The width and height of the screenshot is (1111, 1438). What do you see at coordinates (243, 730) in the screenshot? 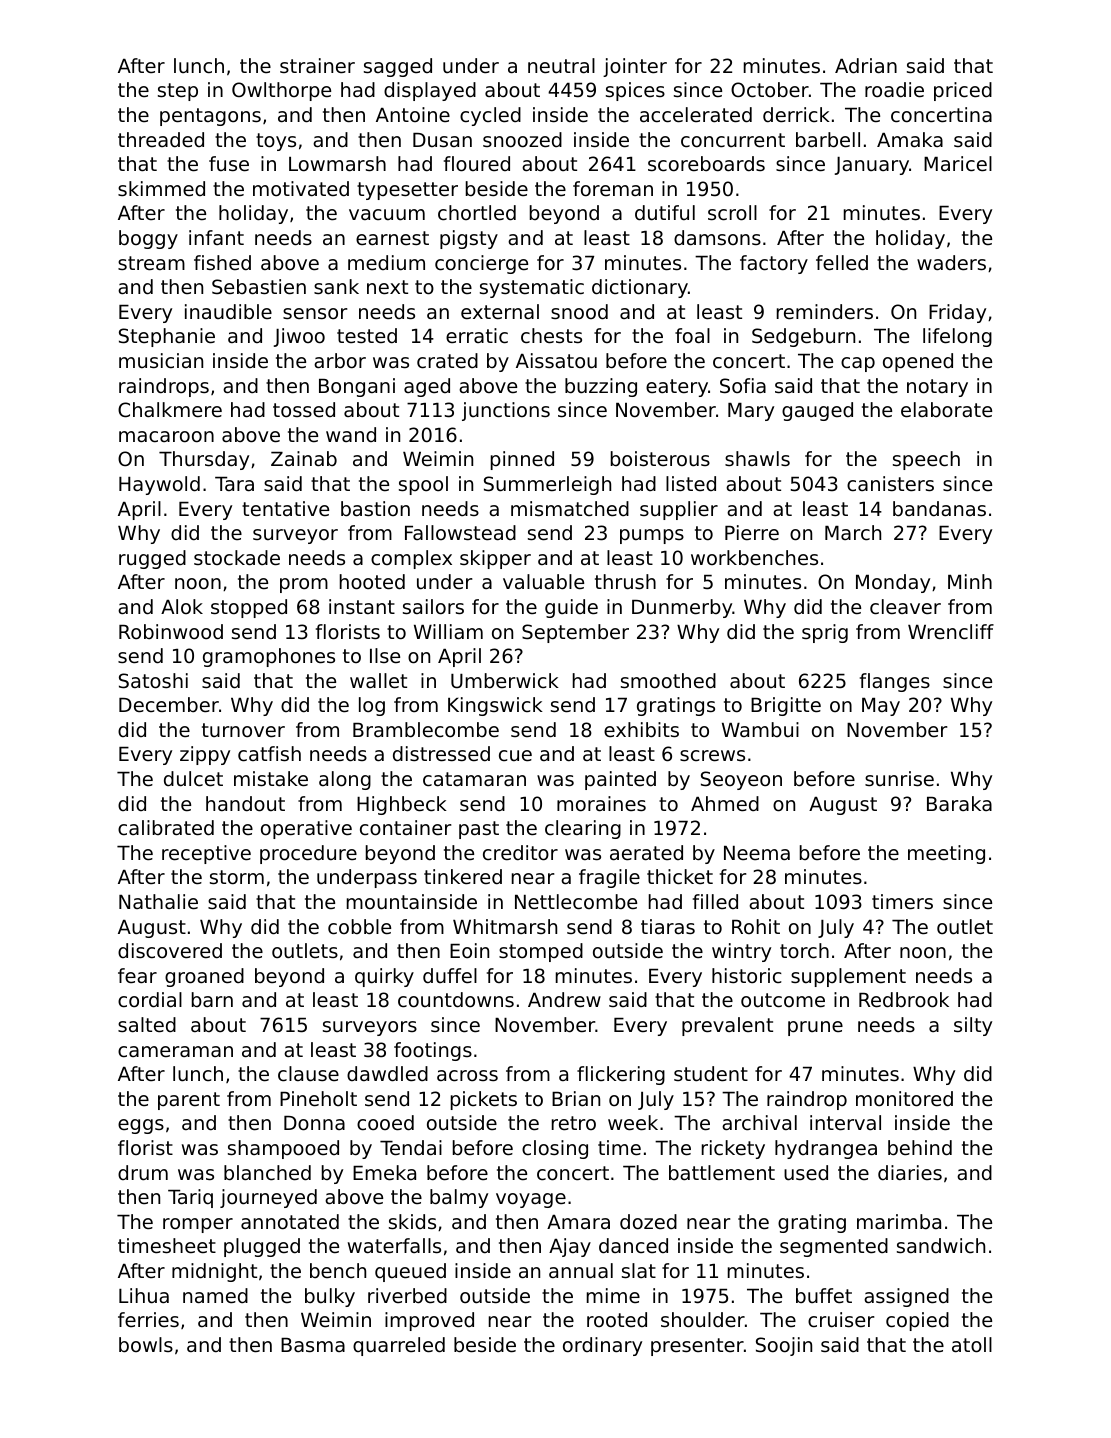
I see `turnover` at bounding box center [243, 730].
